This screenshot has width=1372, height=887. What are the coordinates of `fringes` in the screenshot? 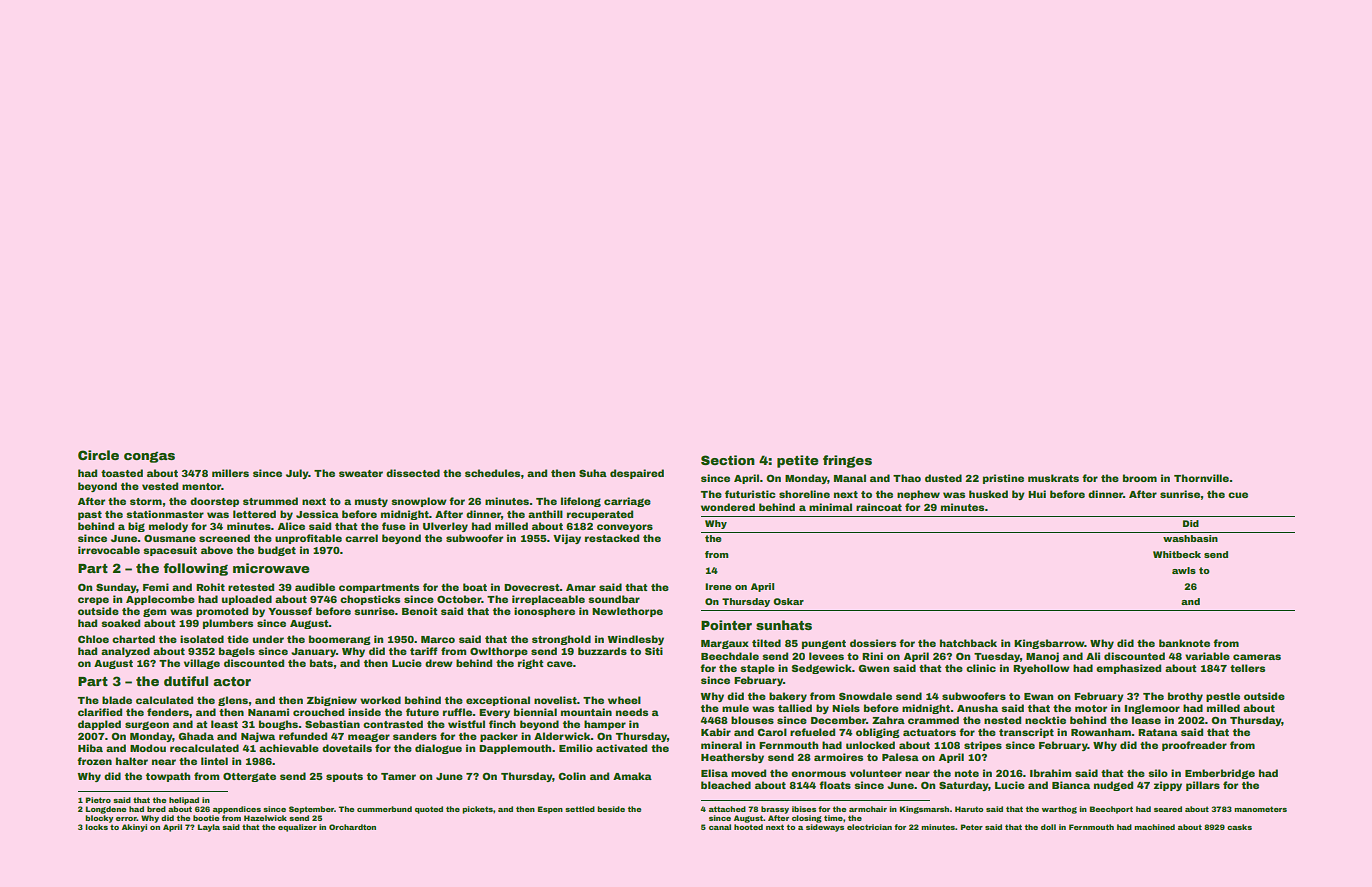 It's located at (847, 461).
